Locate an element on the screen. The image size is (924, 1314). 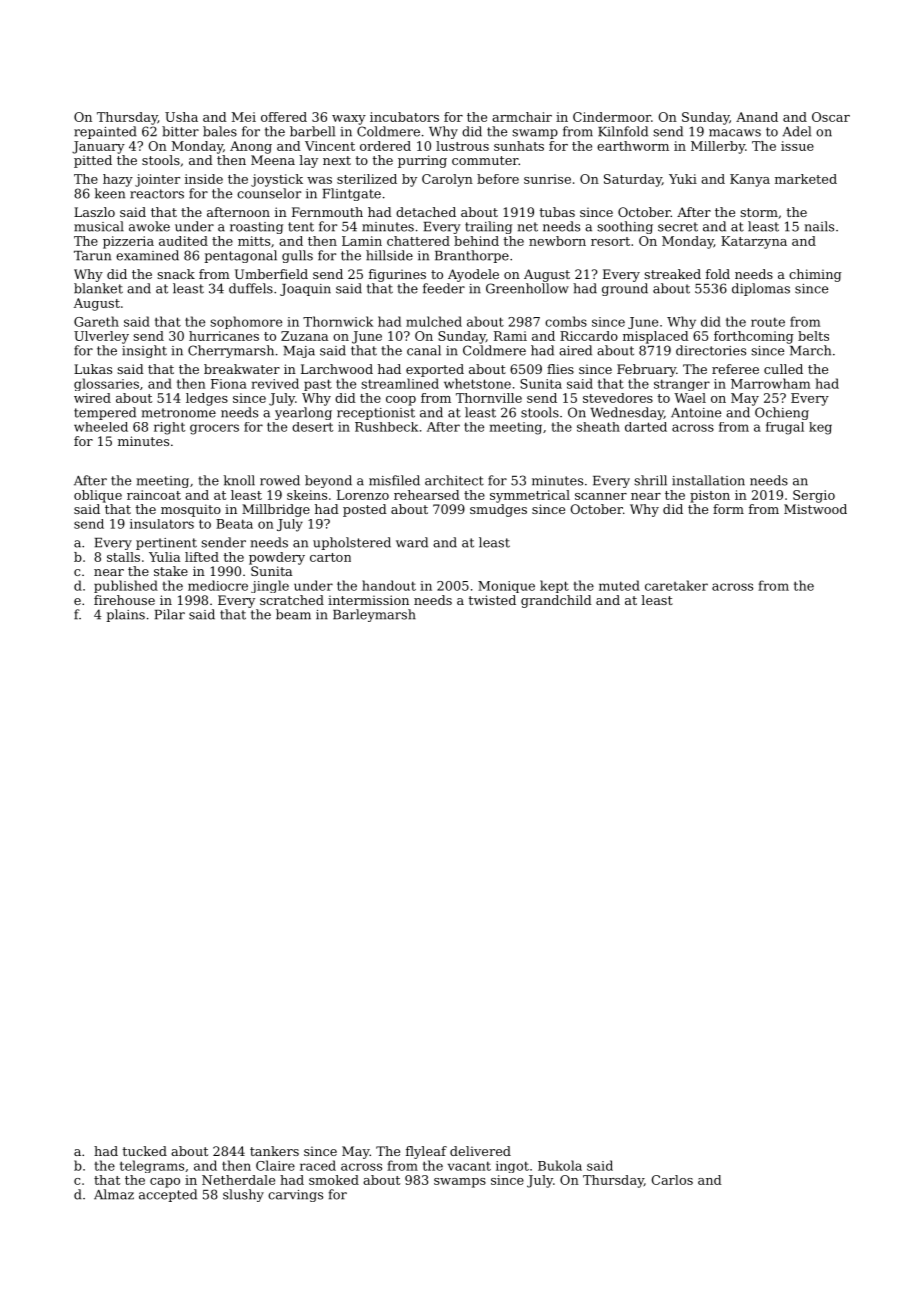
macaws is located at coordinates (735, 133).
